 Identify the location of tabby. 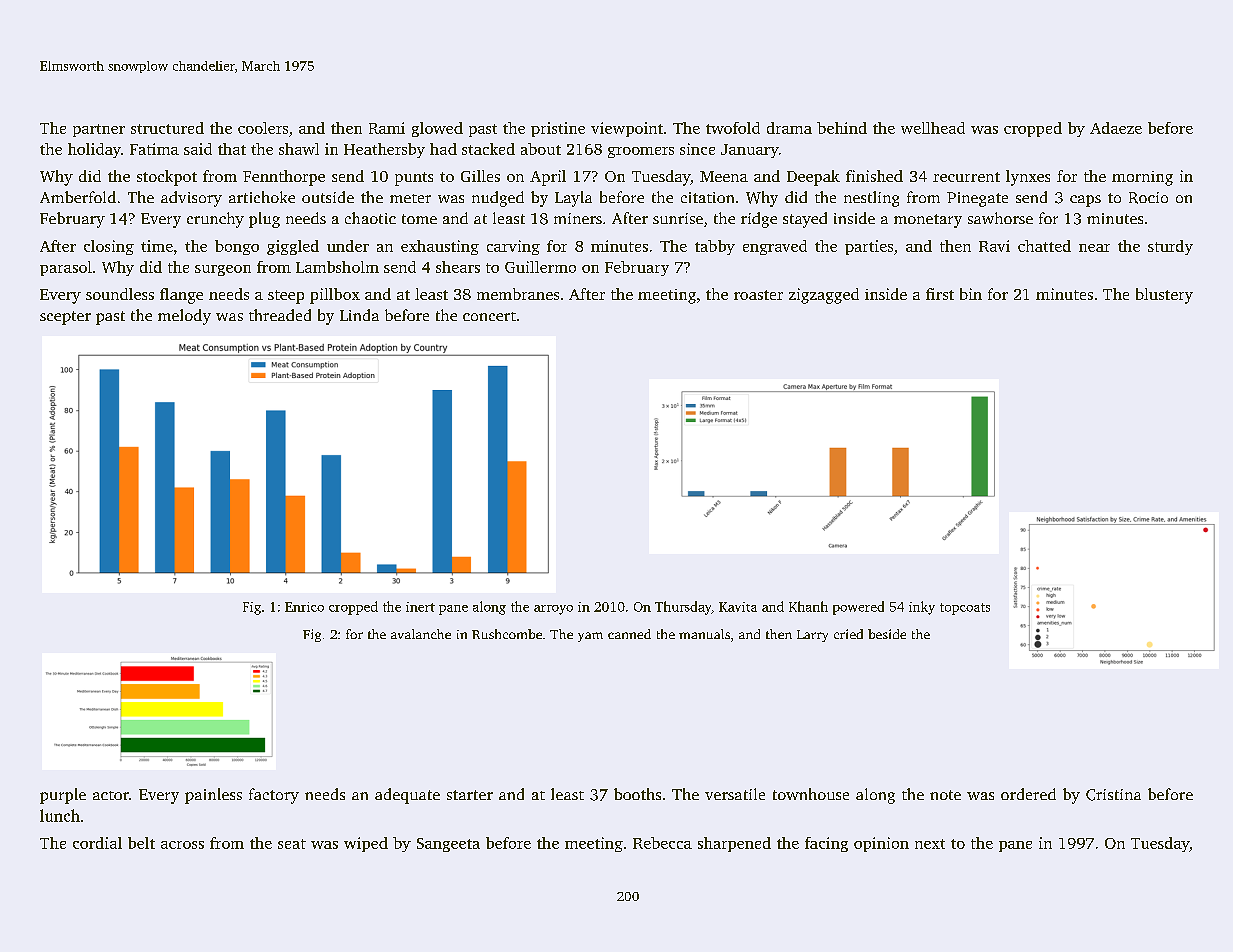
(715, 247).
